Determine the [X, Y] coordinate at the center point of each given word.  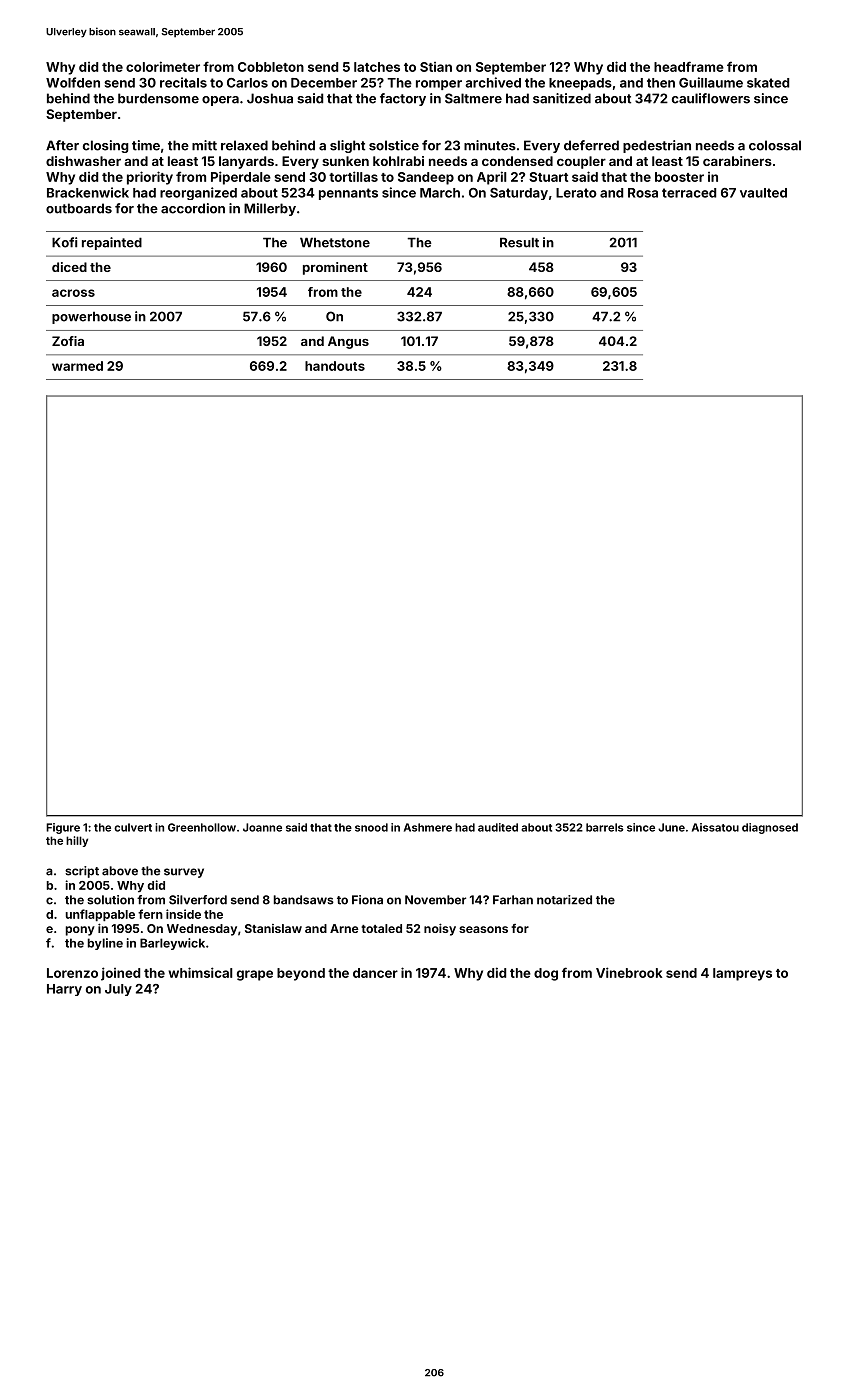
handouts [335, 366]
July [118, 990]
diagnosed [770, 828]
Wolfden [73, 82]
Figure [63, 828]
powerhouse [91, 318]
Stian [436, 67]
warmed [77, 366]
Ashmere [428, 827]
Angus [348, 342]
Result [519, 242]
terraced [689, 193]
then [661, 83]
